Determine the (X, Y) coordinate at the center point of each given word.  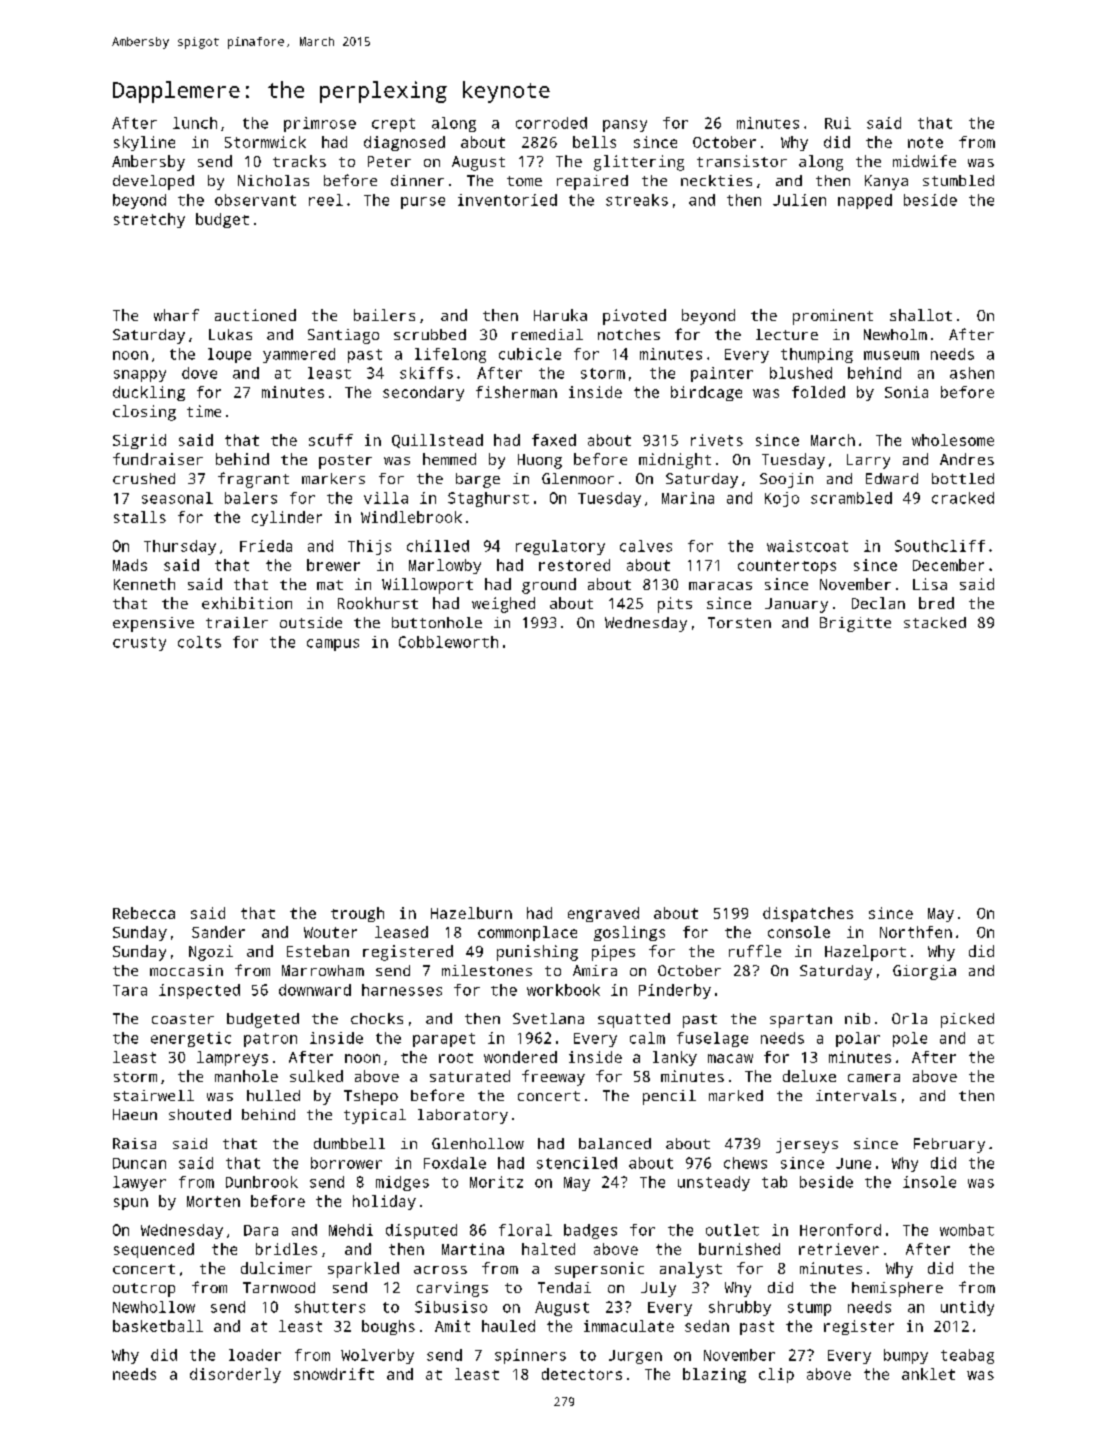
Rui (838, 123)
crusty (139, 644)
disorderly (235, 1375)
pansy (625, 126)
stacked (935, 622)
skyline (144, 143)
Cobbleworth (448, 642)
